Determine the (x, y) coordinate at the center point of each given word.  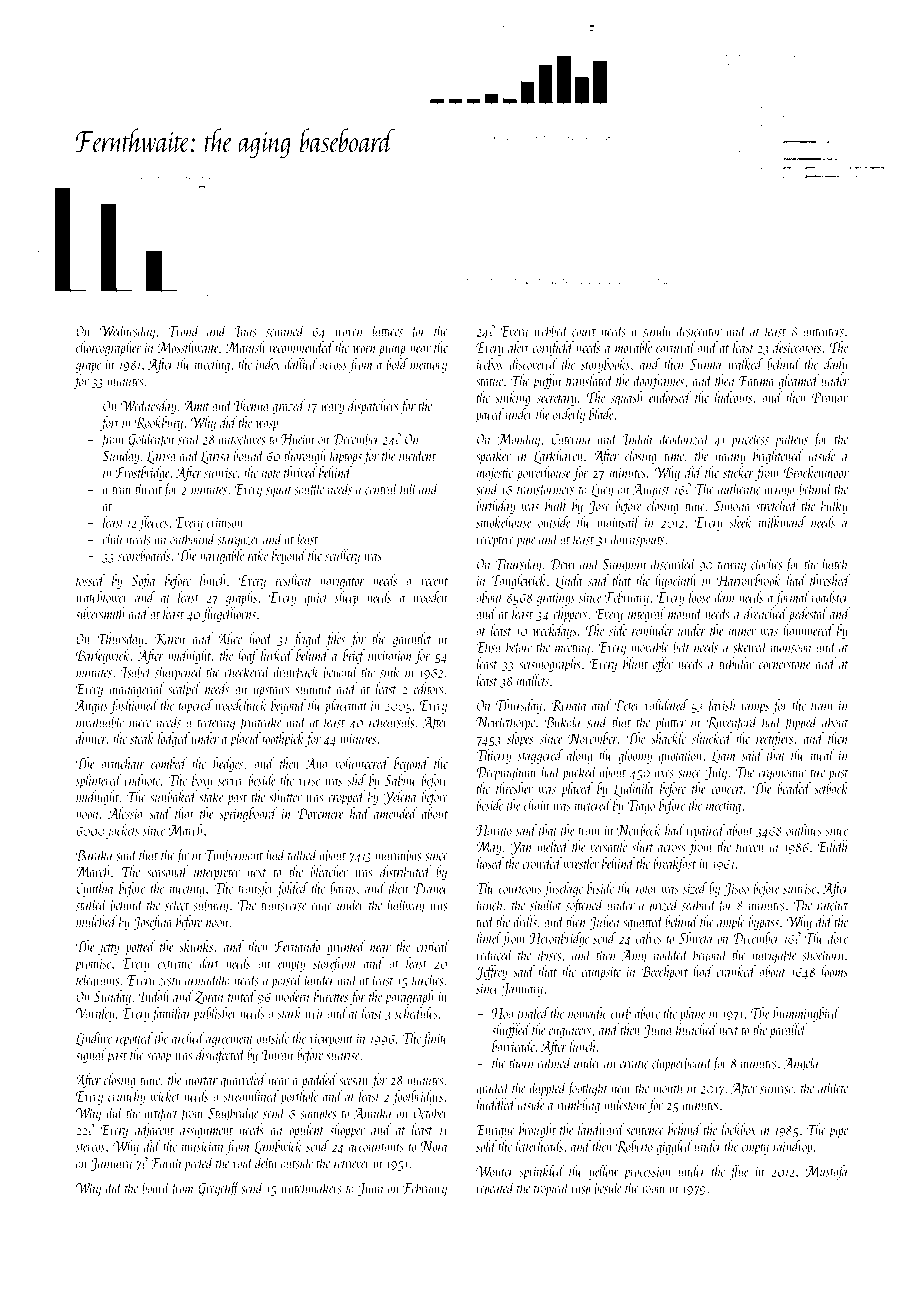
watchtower (102, 597)
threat (148, 489)
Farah (166, 1162)
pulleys (791, 440)
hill (408, 488)
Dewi (562, 564)
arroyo (779, 492)
